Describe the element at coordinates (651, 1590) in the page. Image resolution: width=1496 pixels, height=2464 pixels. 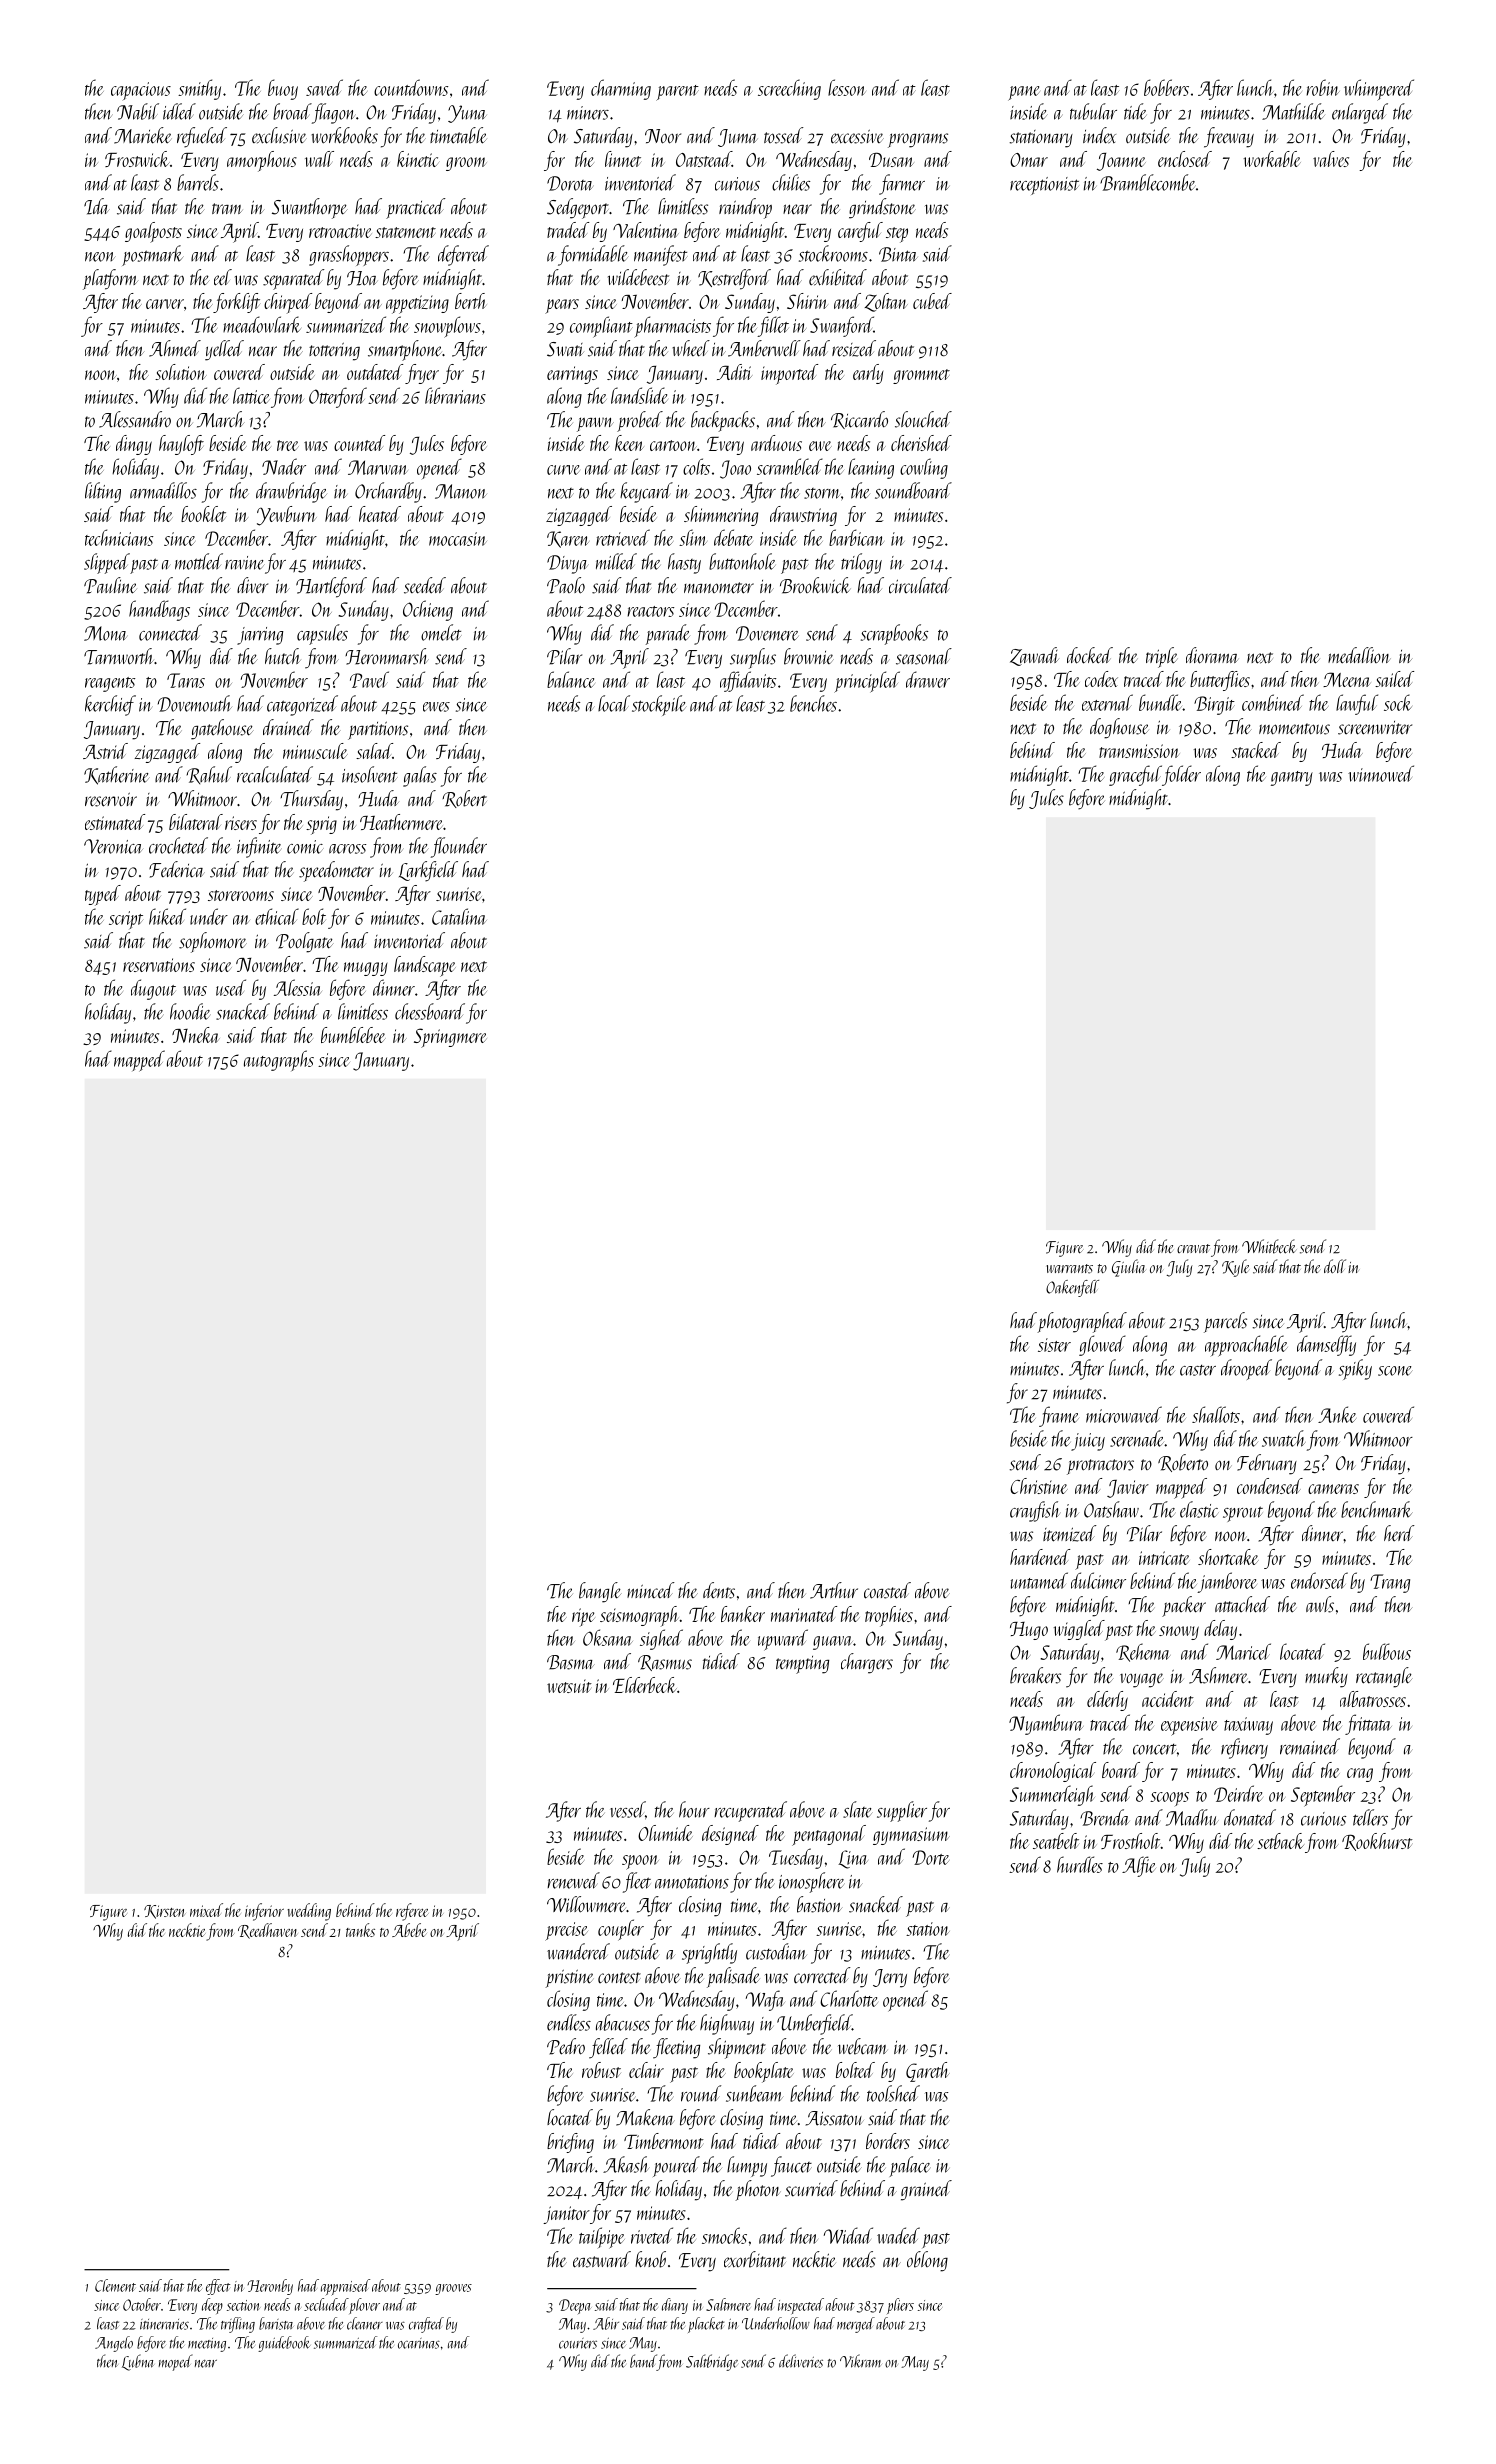
I see `minced` at that location.
